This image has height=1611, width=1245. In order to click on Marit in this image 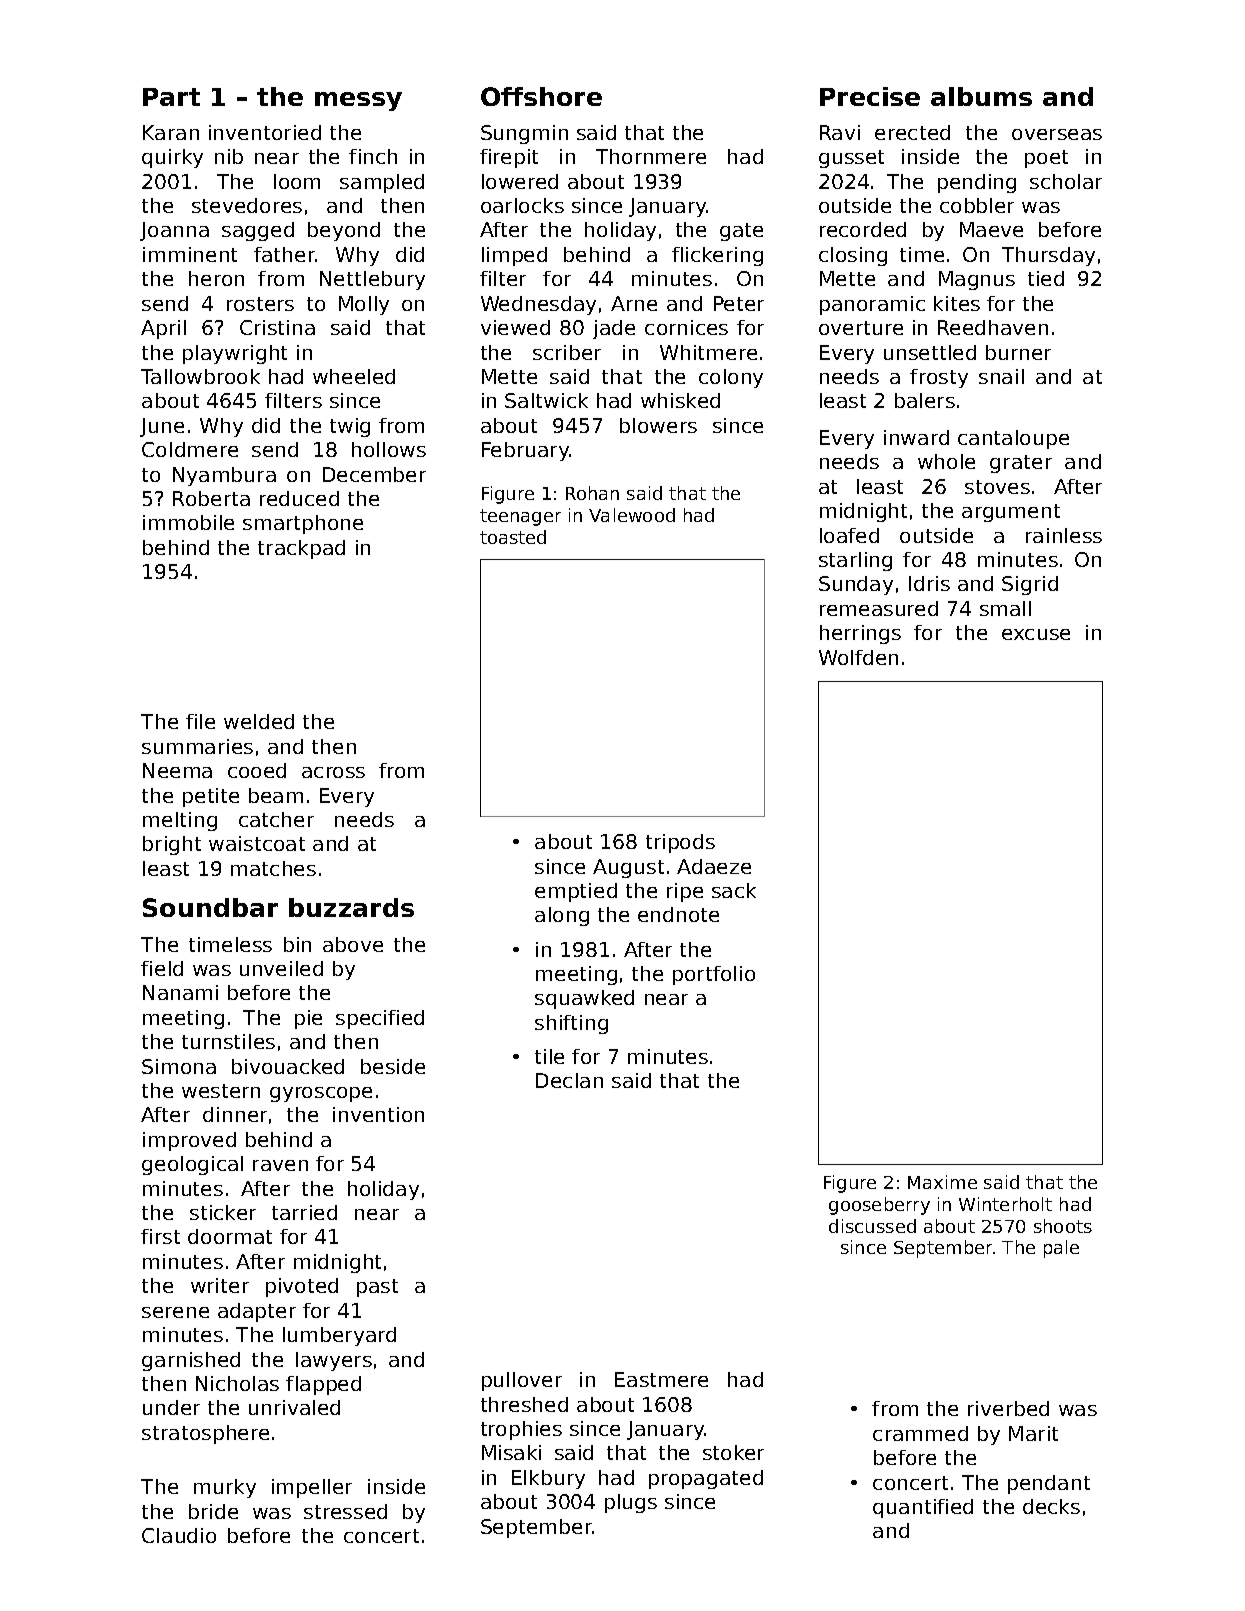, I will do `click(1033, 1433)`.
